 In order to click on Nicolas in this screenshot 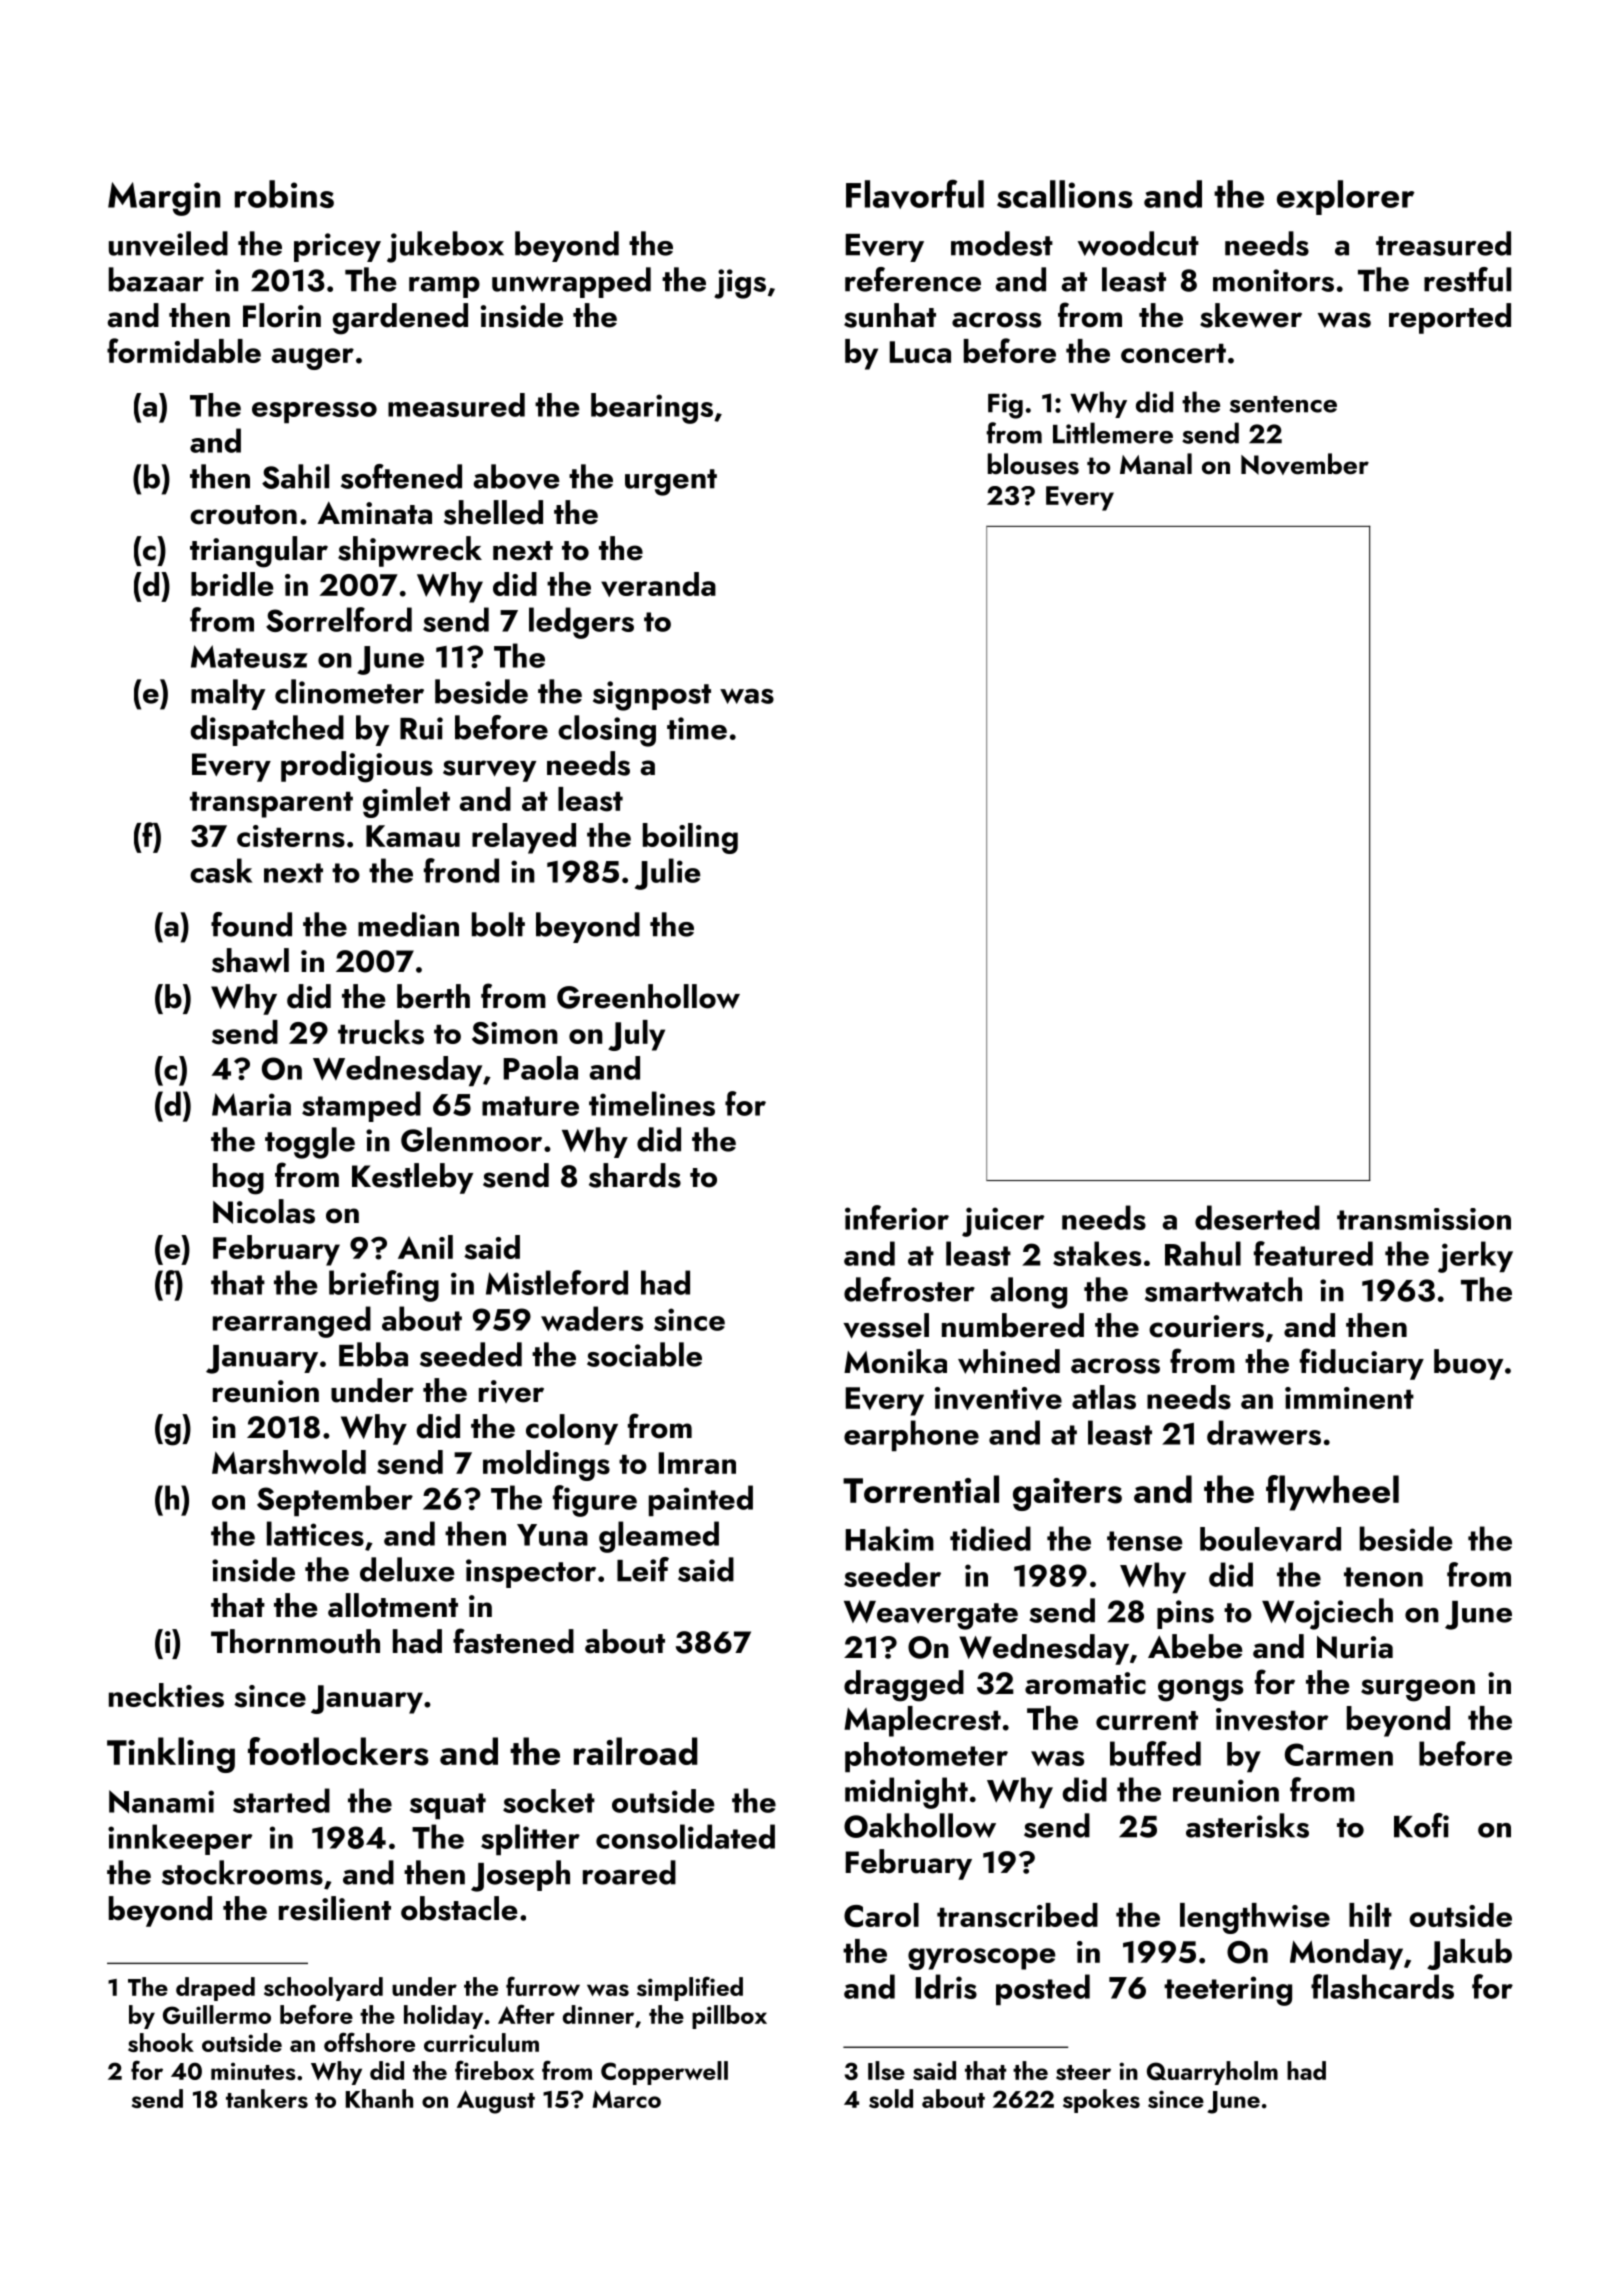, I will do `click(264, 1211)`.
